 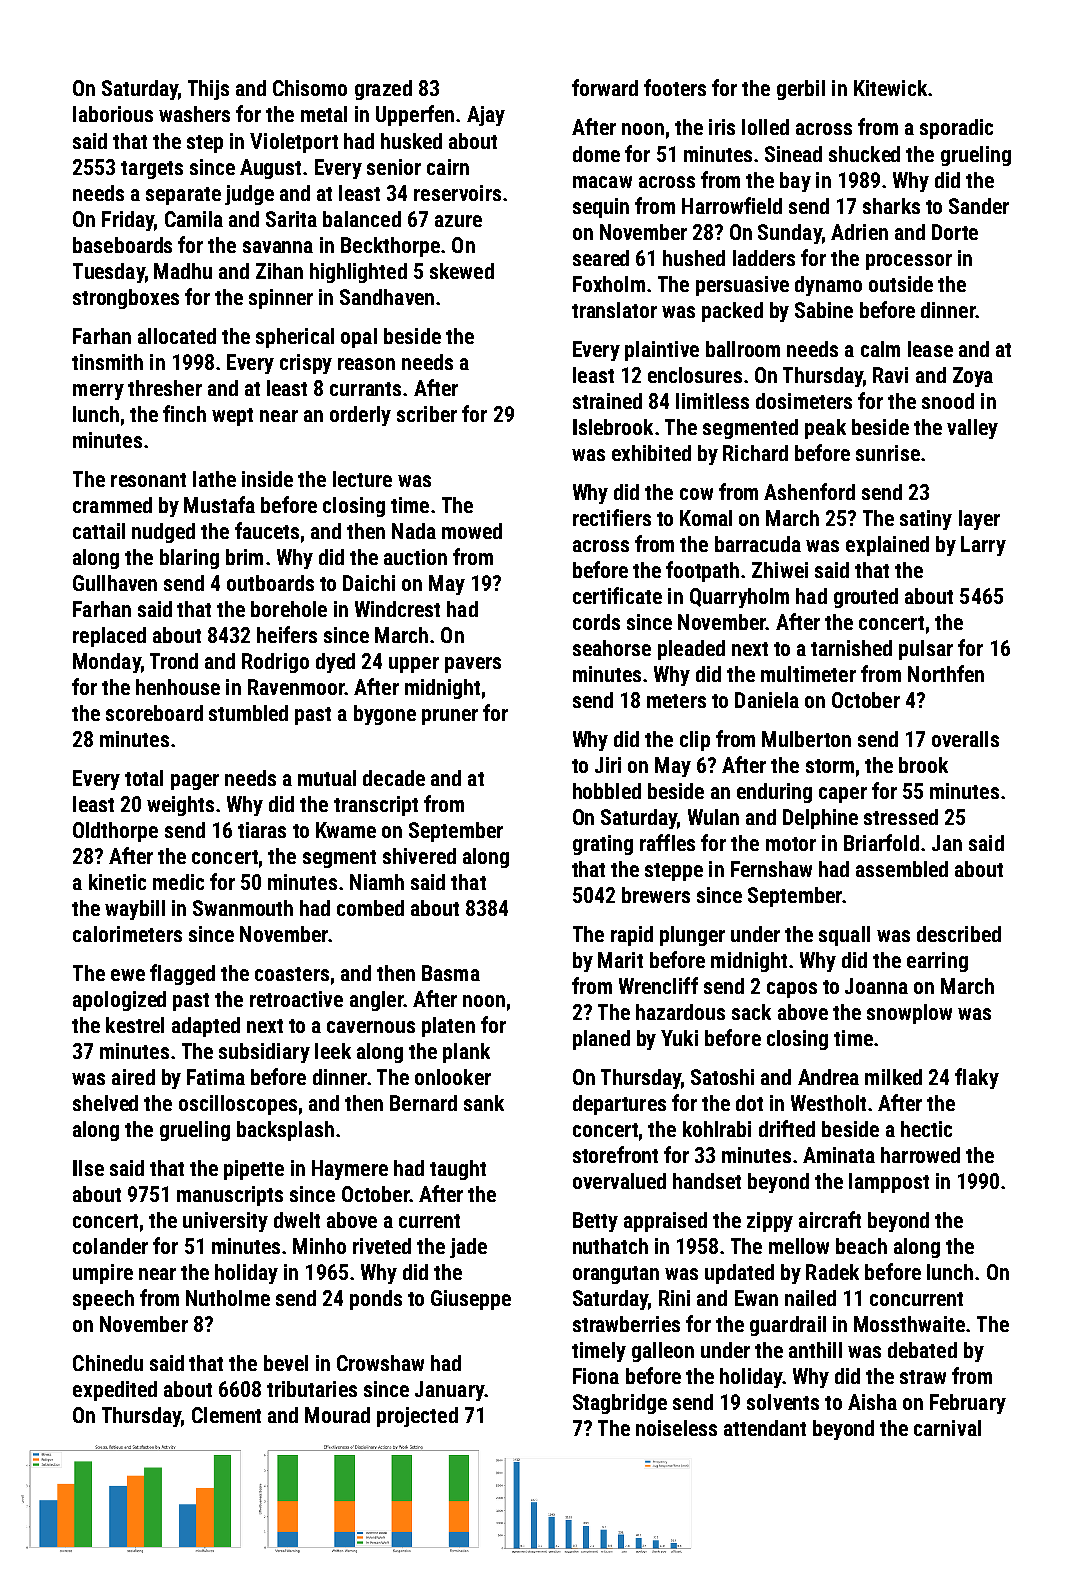 I want to click on Clement, so click(x=226, y=1415).
